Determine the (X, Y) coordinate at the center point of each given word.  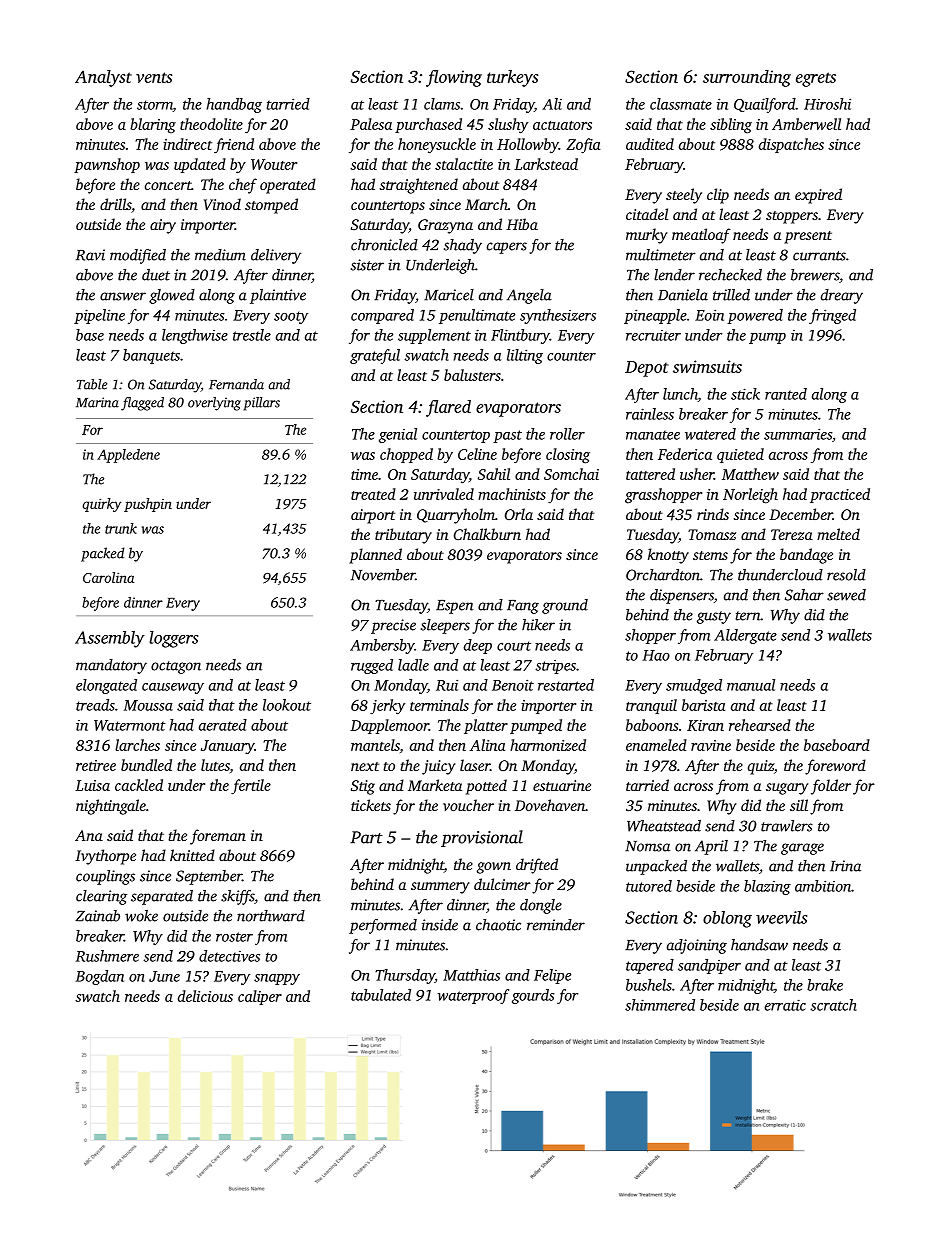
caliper (260, 997)
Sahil (494, 474)
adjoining (697, 946)
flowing (454, 78)
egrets (816, 79)
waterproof (473, 996)
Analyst (103, 78)
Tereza (792, 534)
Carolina (108, 577)
